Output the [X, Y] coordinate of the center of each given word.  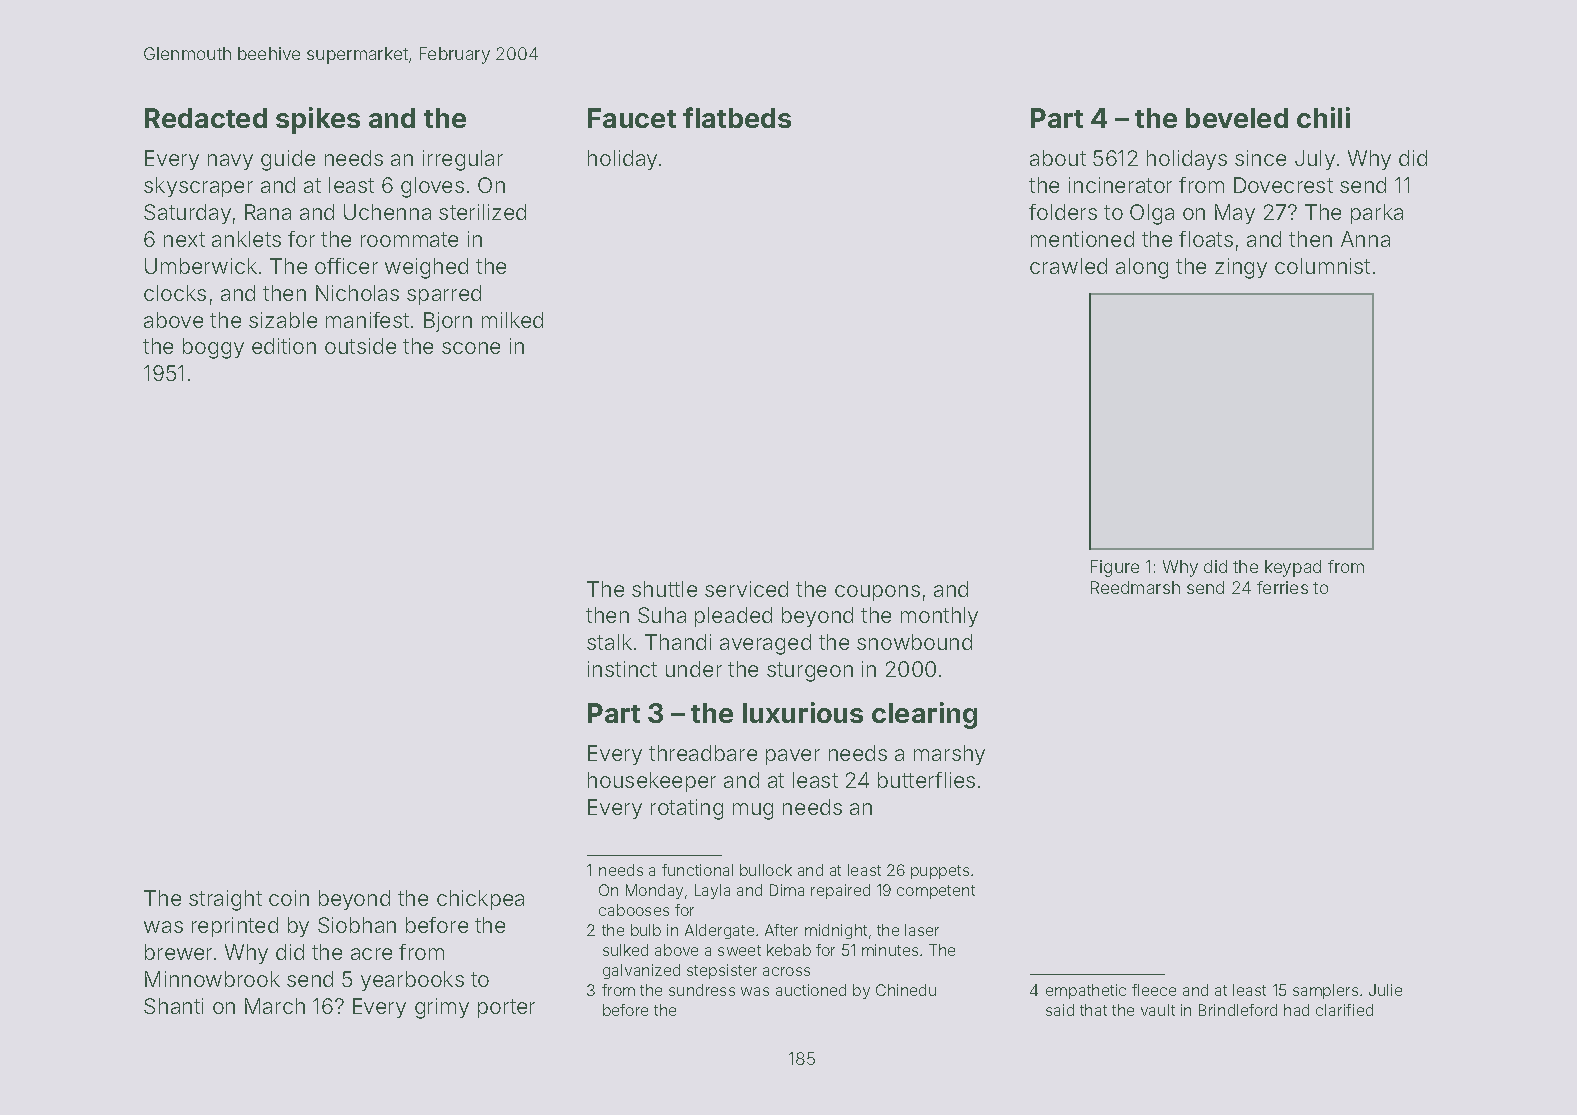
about [1058, 158]
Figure [1115, 568]
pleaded [733, 617]
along [1142, 268]
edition [284, 346]
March [275, 1006]
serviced [746, 589]
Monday [654, 891]
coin [289, 898]
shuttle [664, 589]
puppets [940, 872]
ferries [1282, 587]
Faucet [632, 118]
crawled [1068, 266]
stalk [609, 642]
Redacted [206, 118]
